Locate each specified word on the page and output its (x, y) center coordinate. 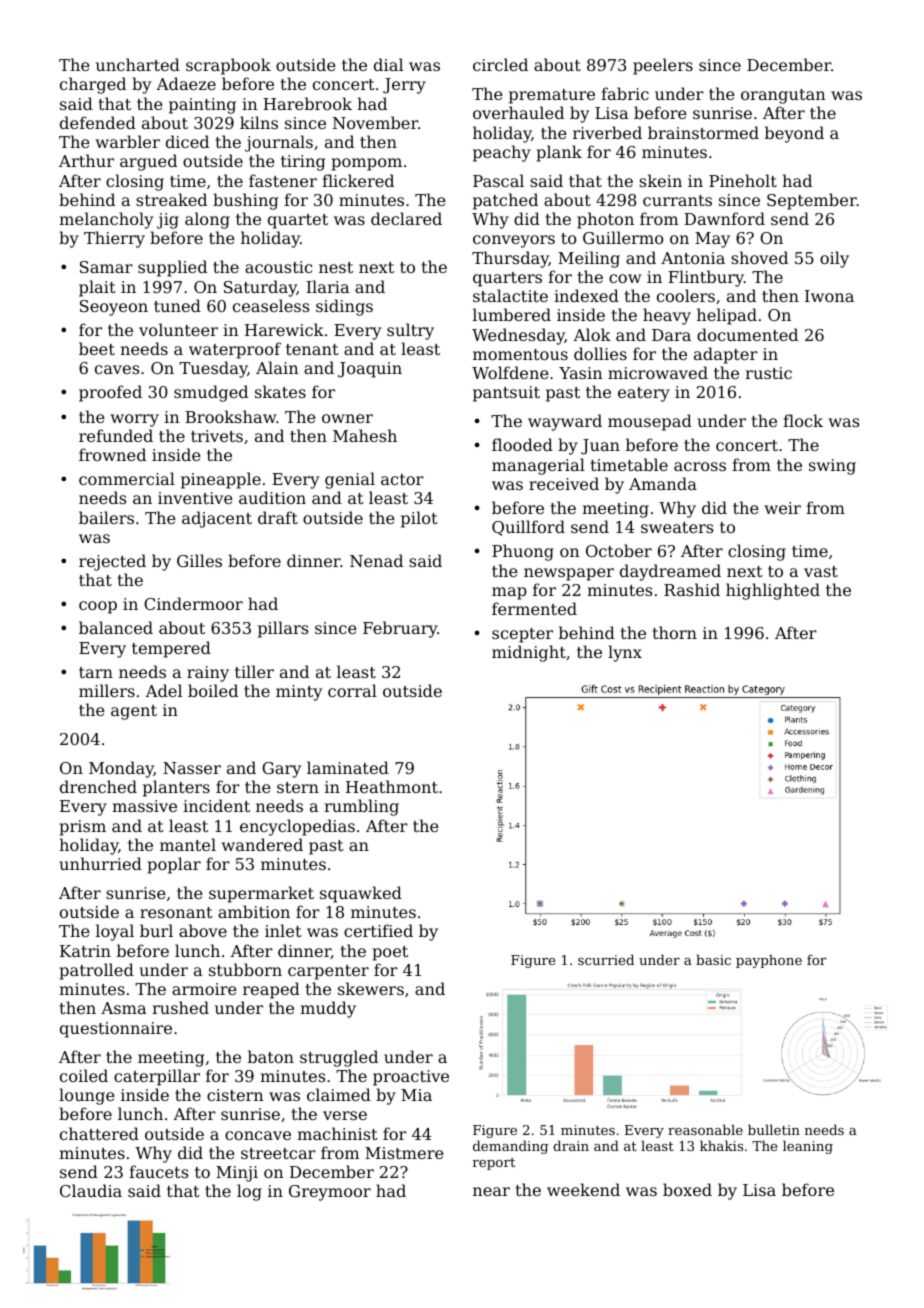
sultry (410, 331)
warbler (128, 141)
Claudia (91, 1190)
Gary (281, 770)
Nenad (376, 560)
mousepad (650, 422)
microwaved (658, 372)
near (491, 1191)
